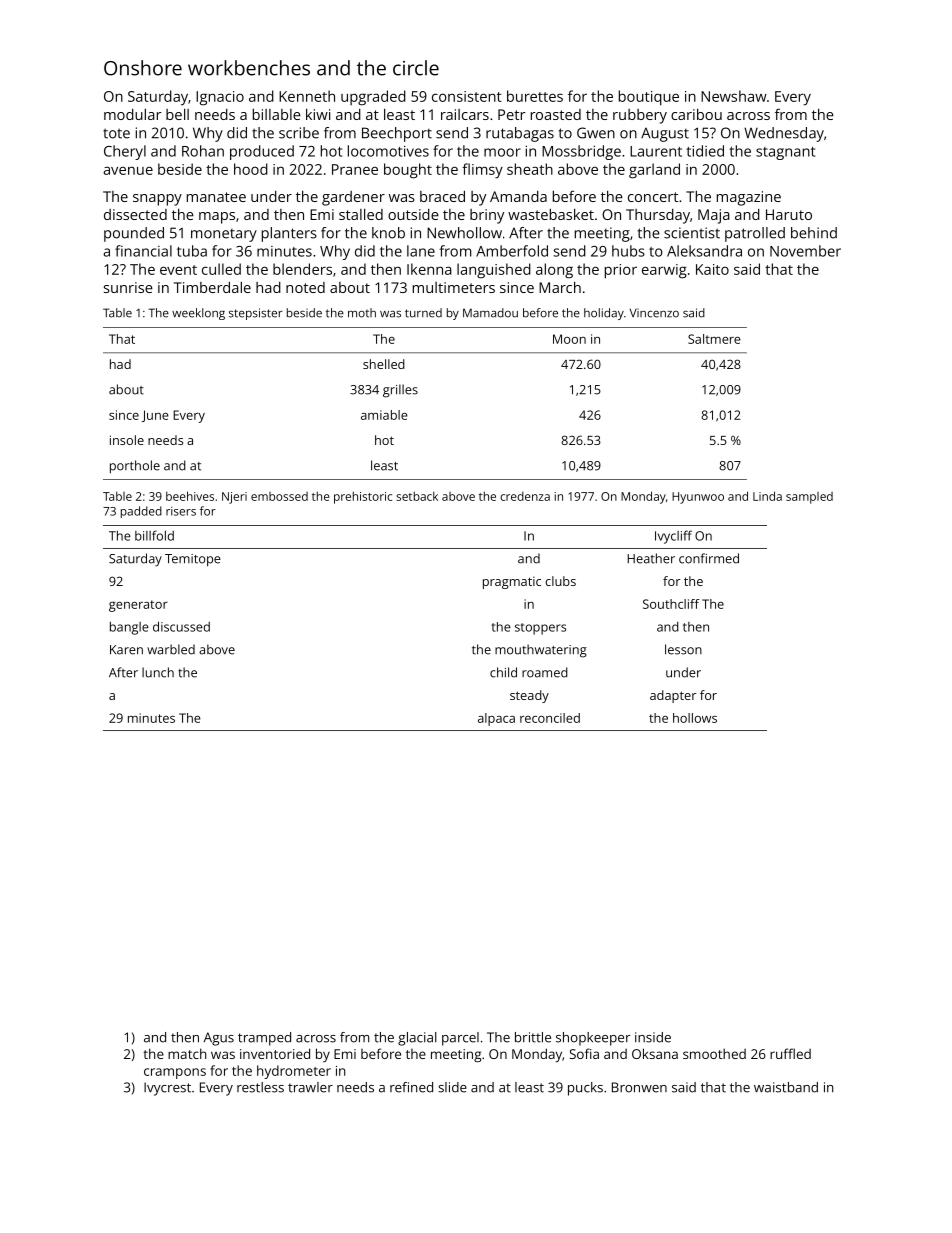 The width and height of the screenshot is (952, 1233). I want to click on Newshaw, so click(734, 96).
